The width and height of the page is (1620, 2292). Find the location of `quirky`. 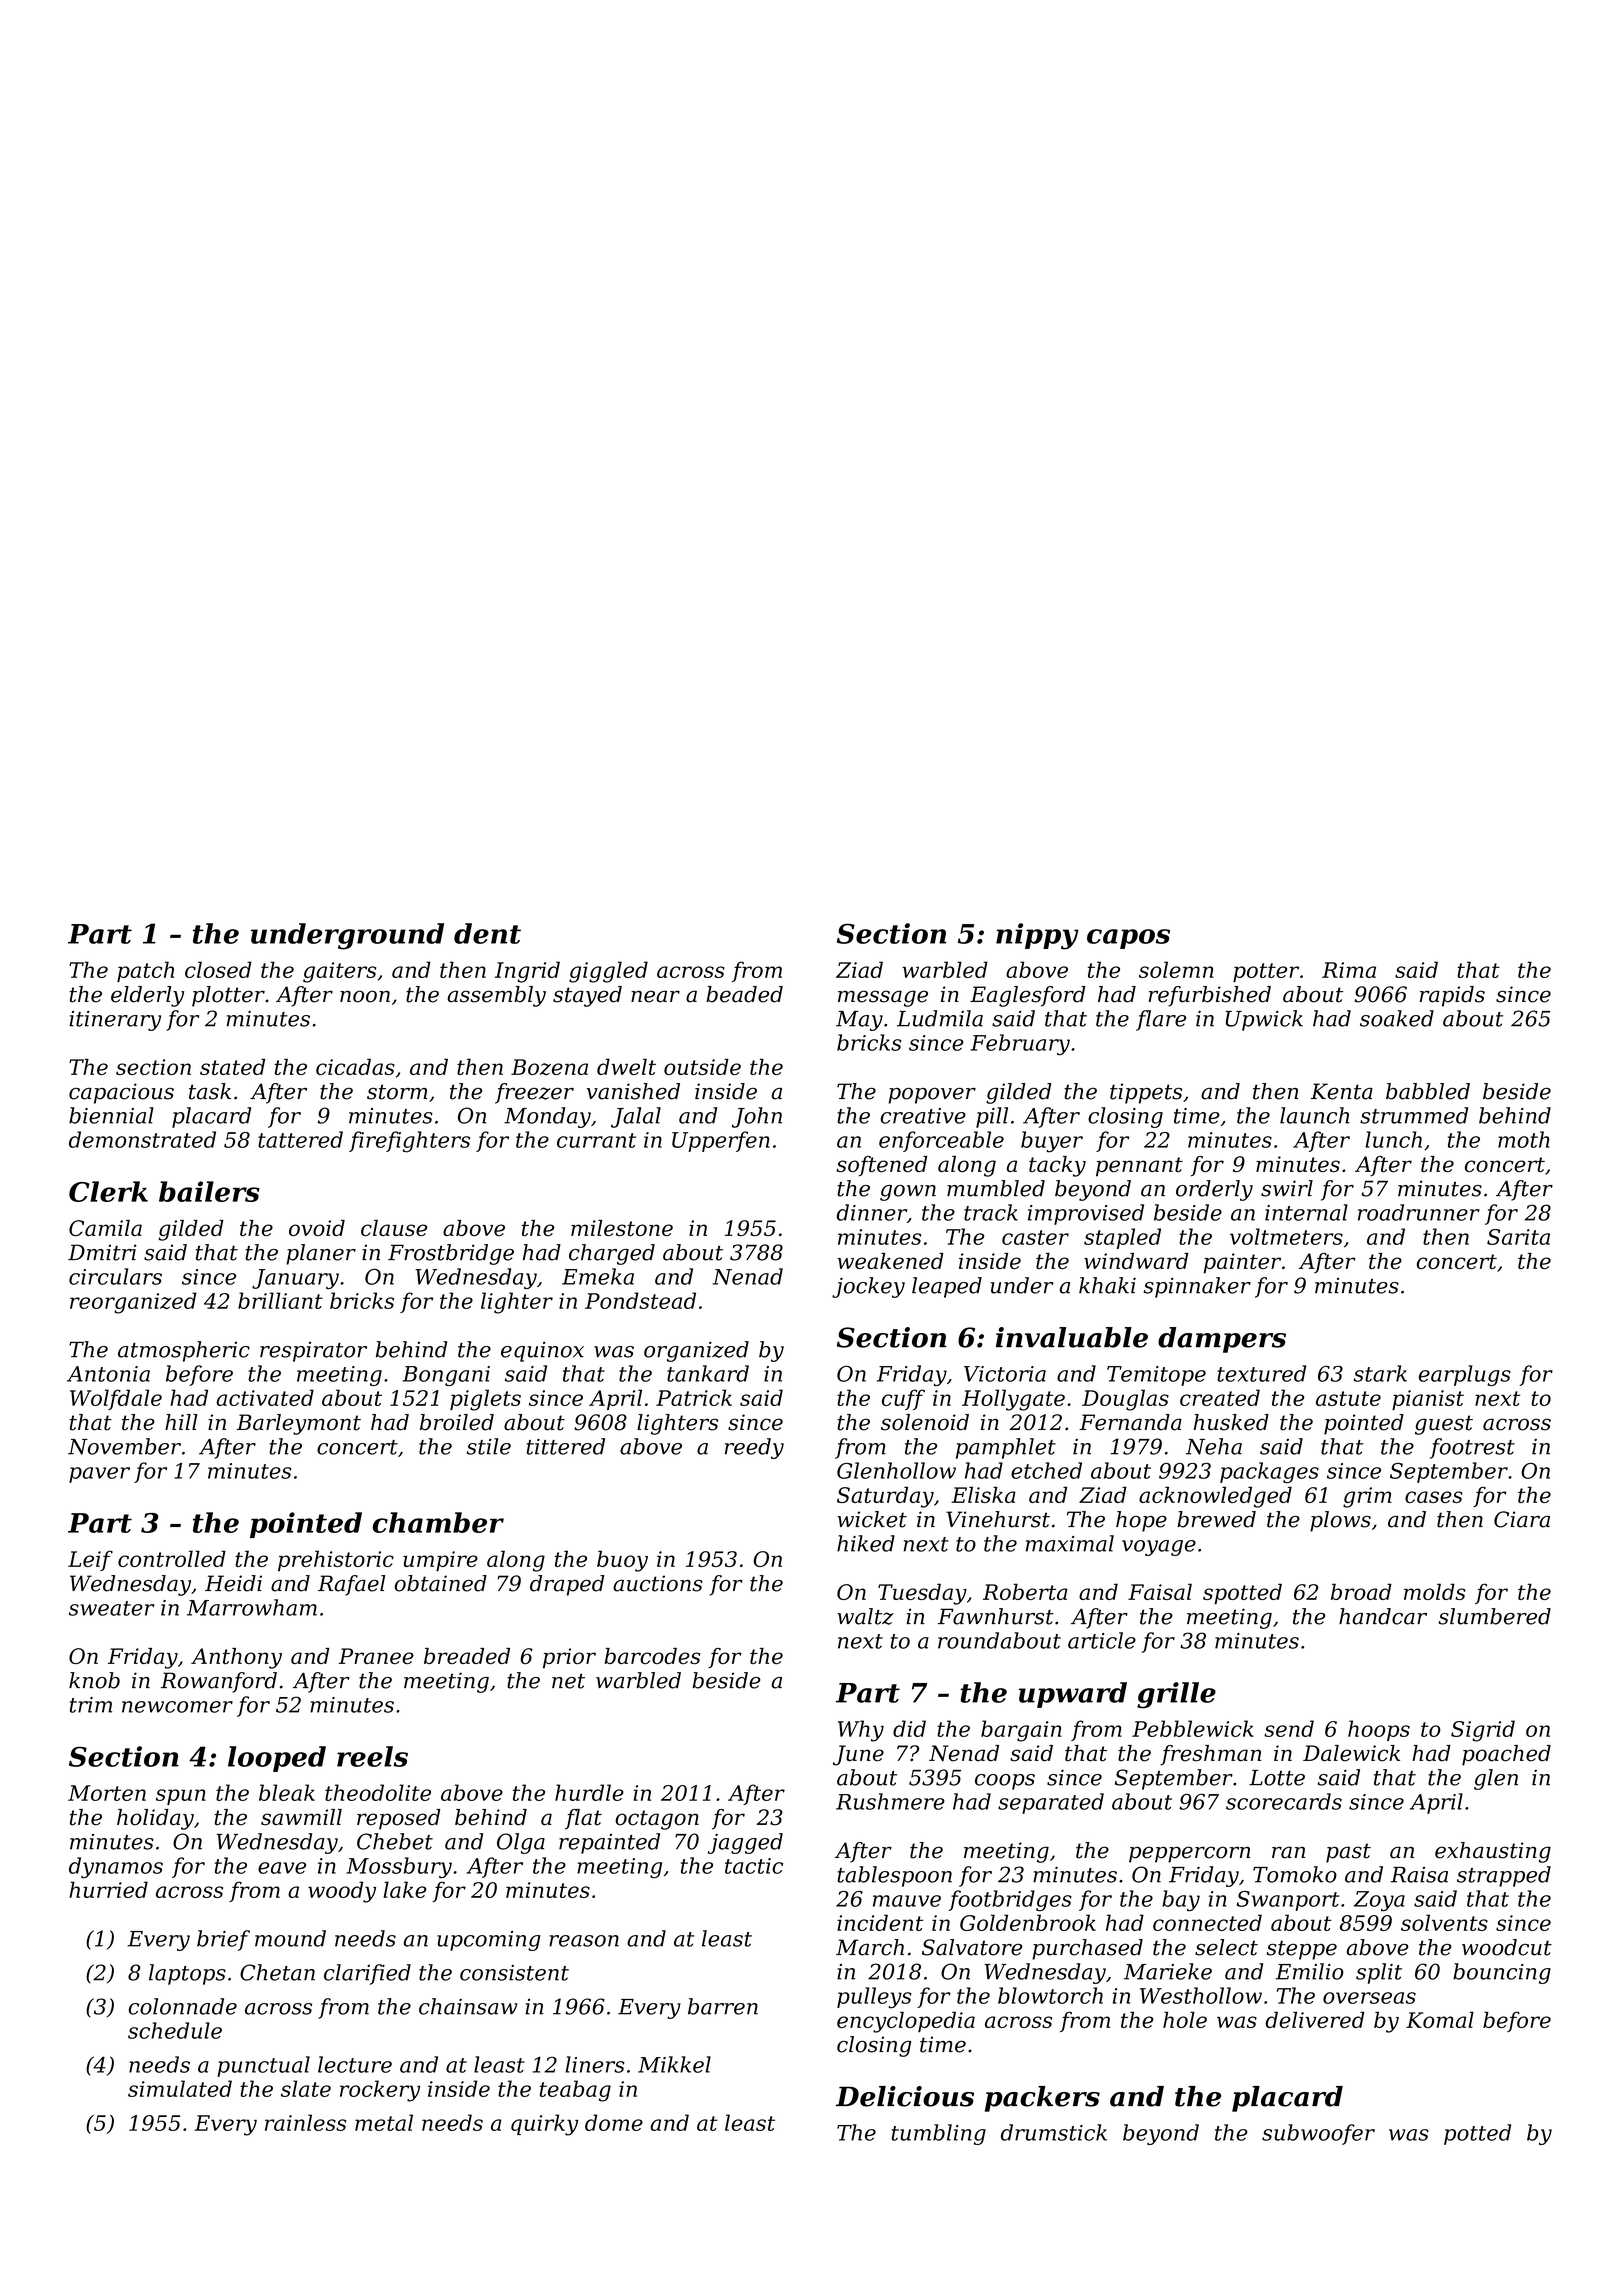

quirky is located at coordinates (544, 2125).
